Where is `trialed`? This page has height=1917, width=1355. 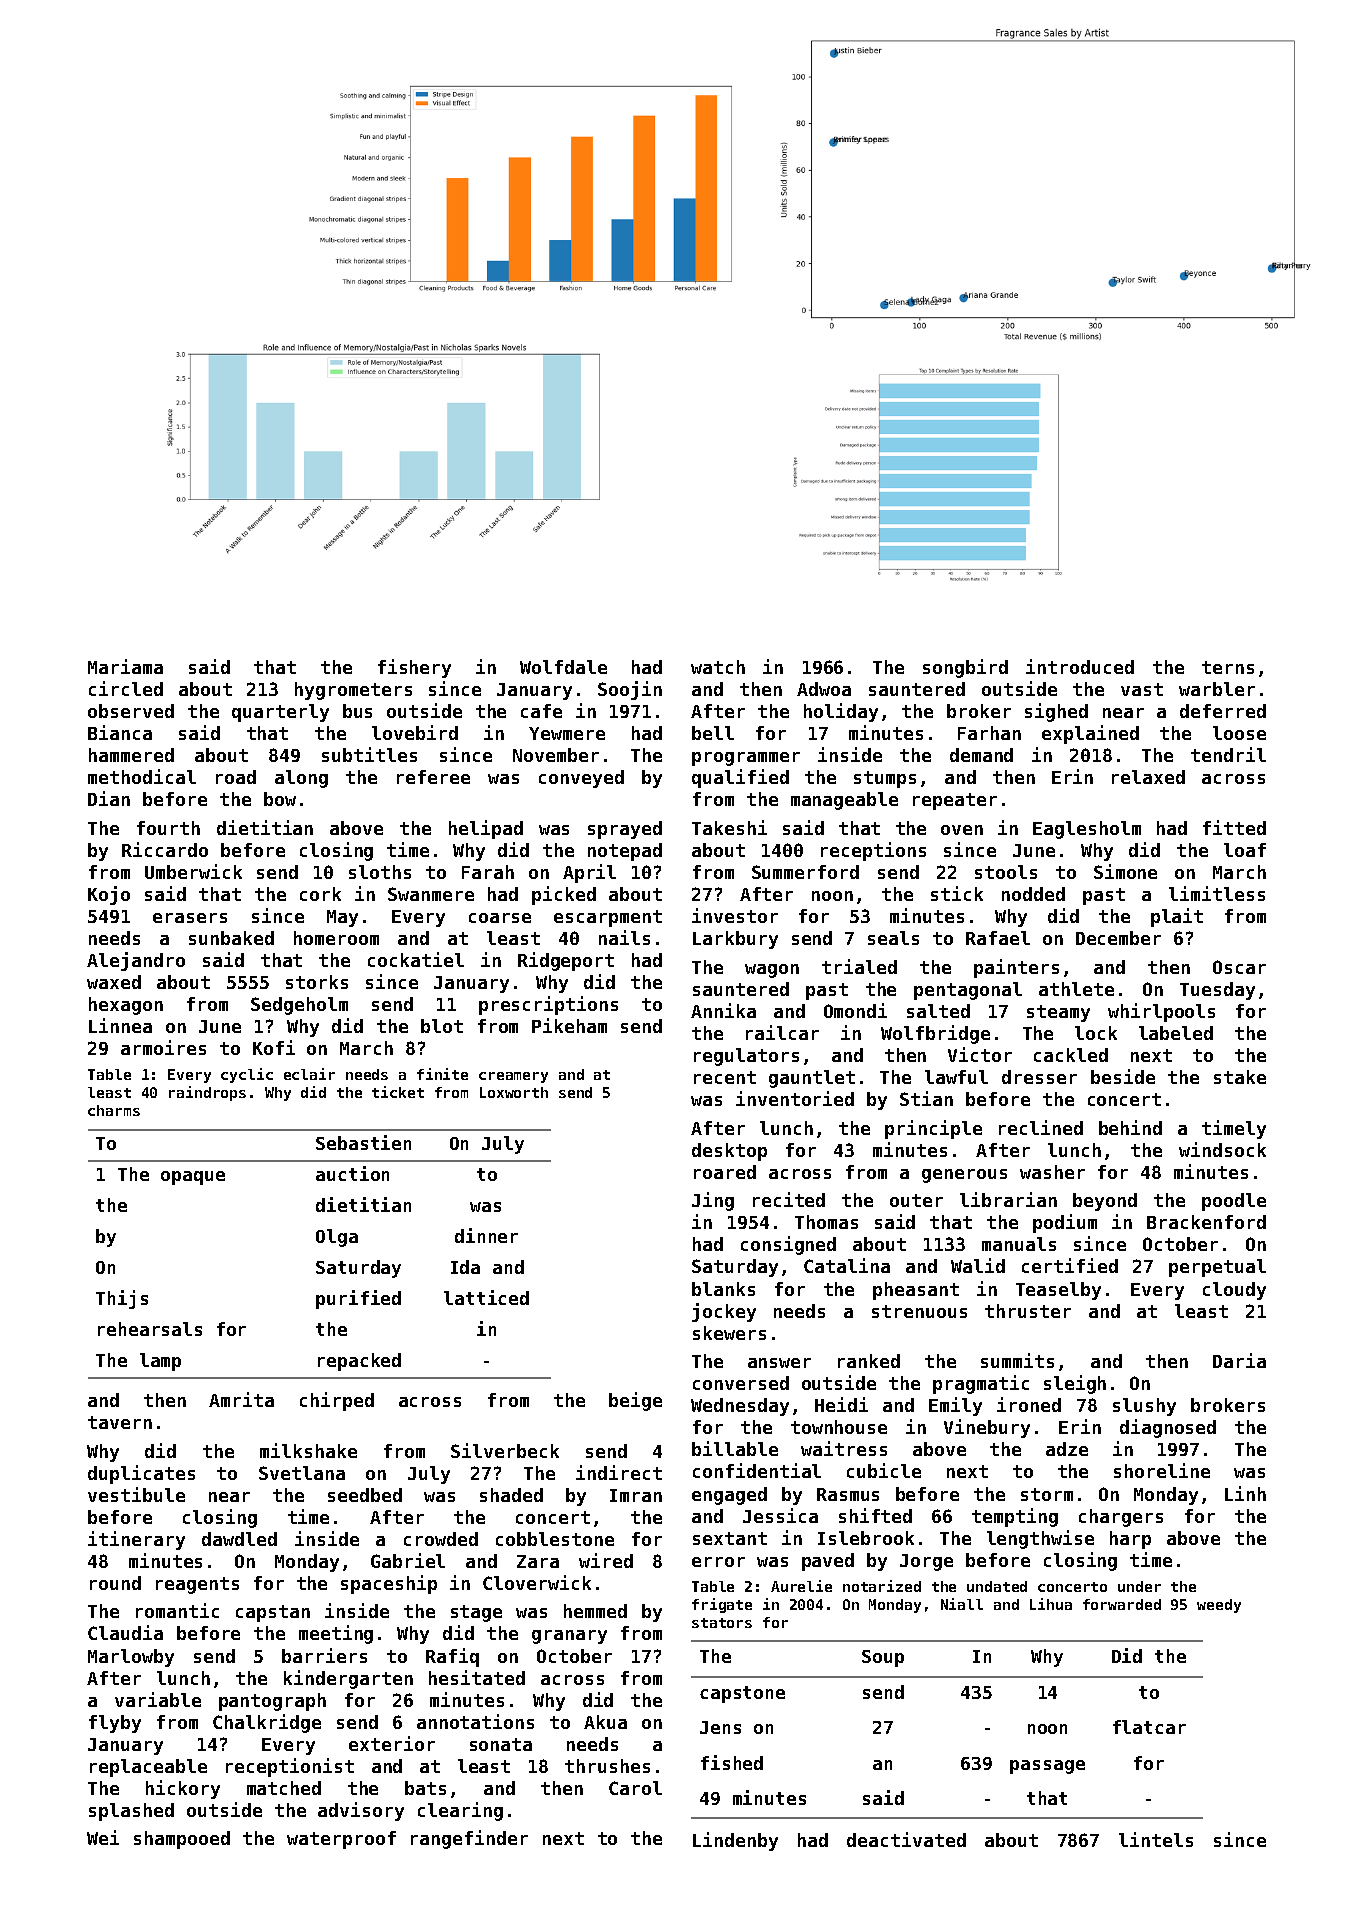
trialed is located at coordinates (859, 966).
